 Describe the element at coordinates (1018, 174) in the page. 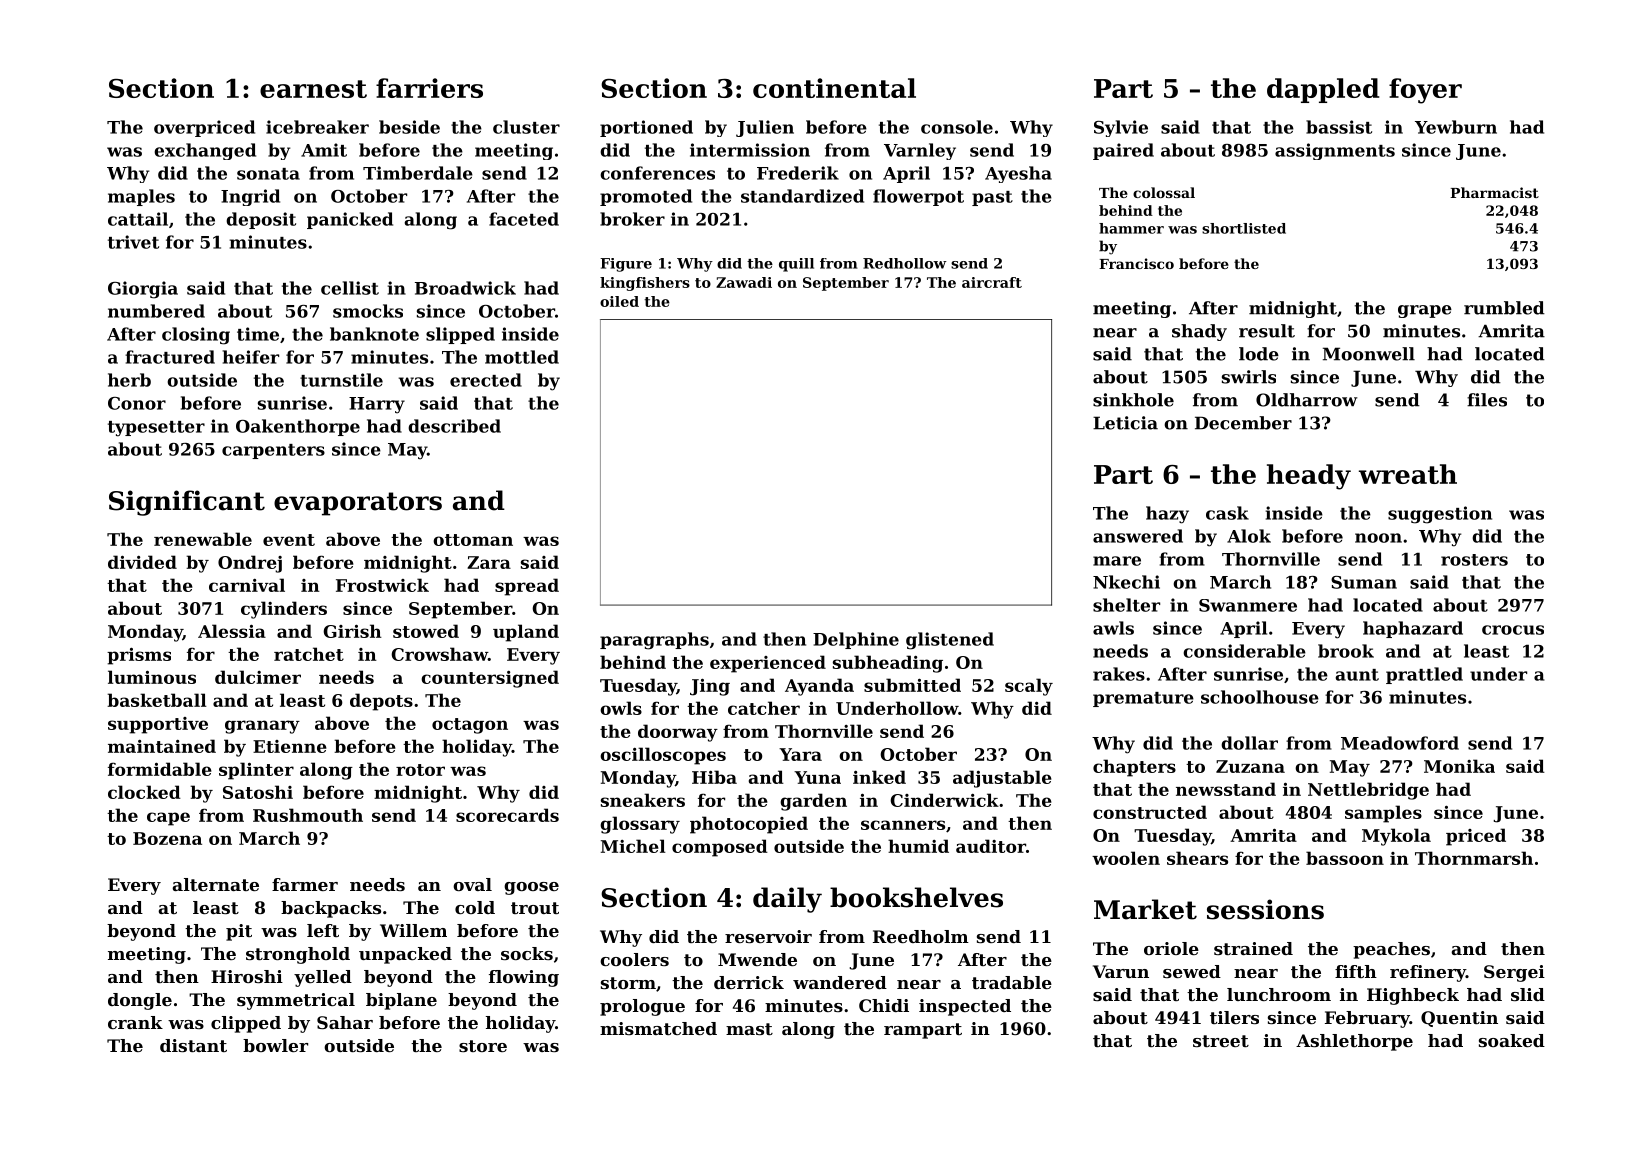

I see `Ayesha` at that location.
